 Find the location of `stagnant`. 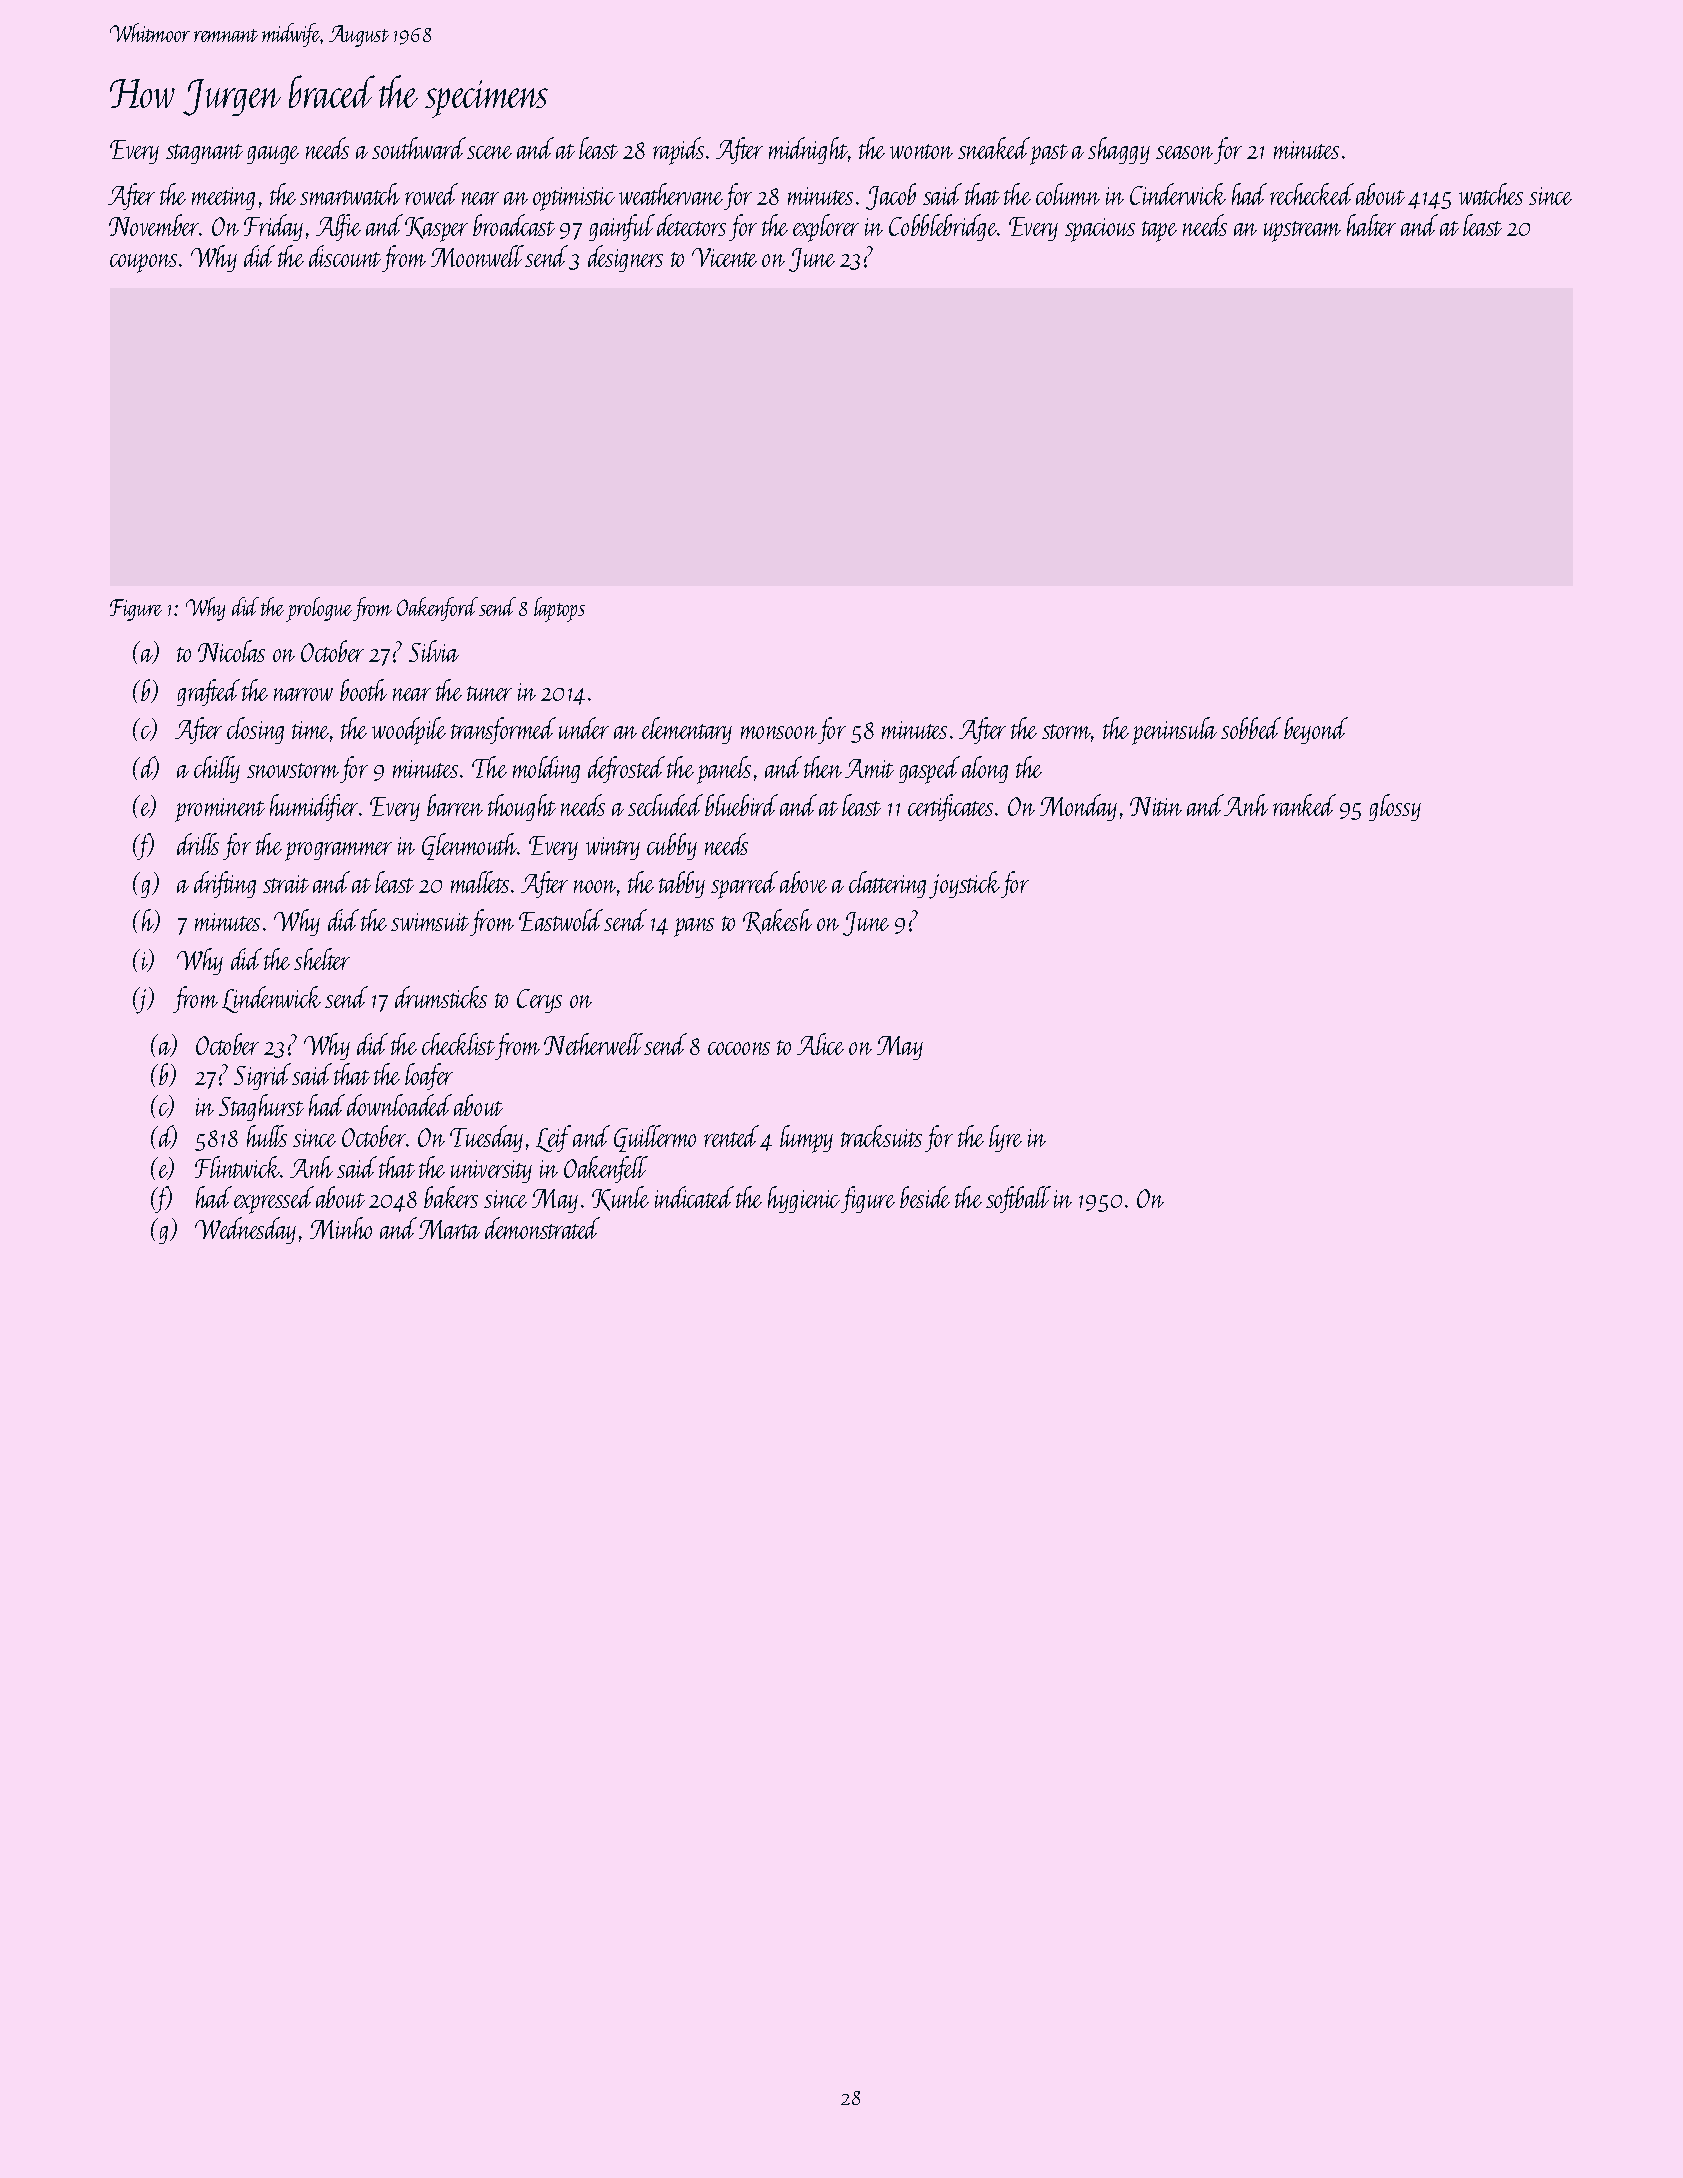

stagnant is located at coordinates (204, 154).
